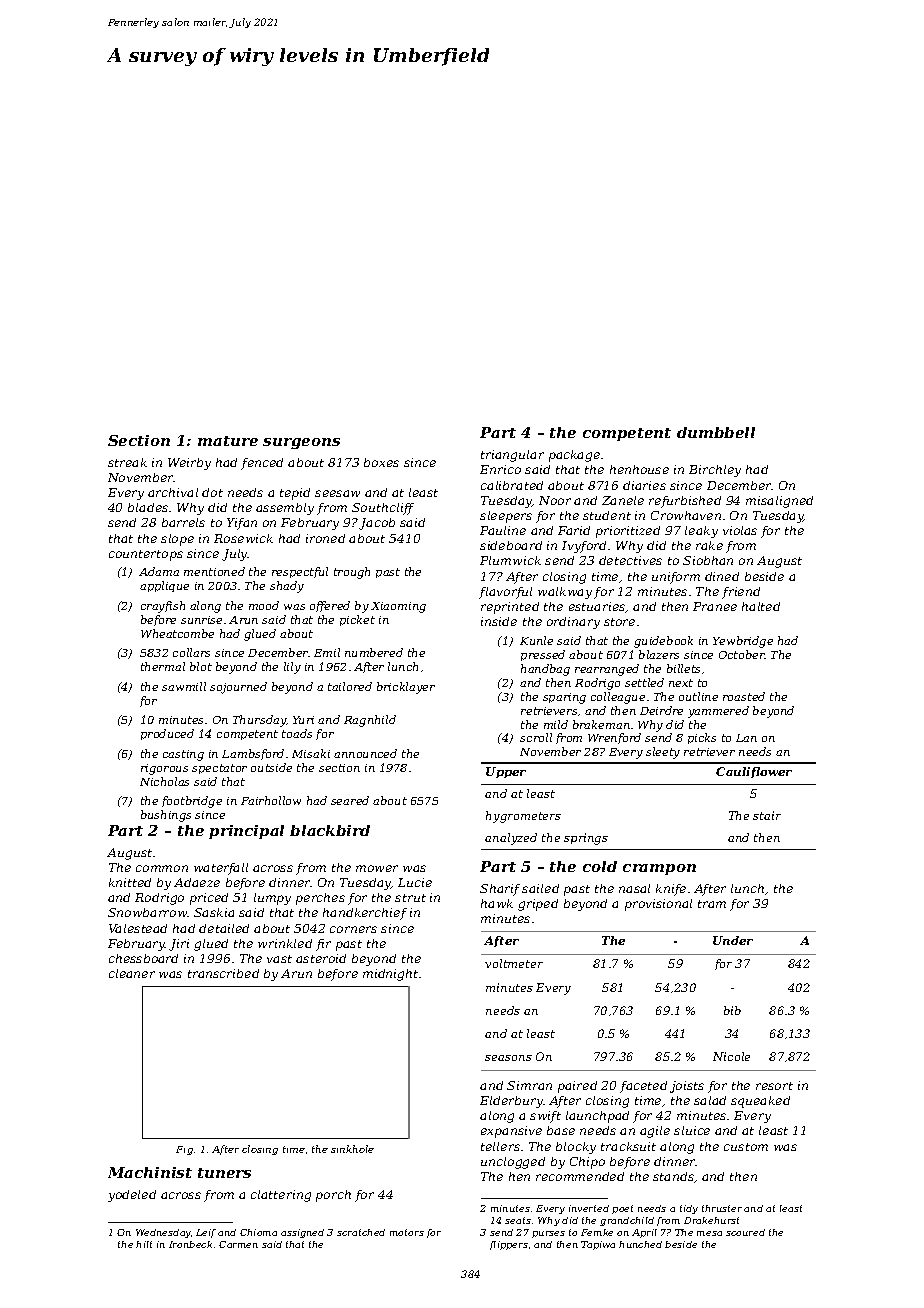  Describe the element at coordinates (779, 502) in the screenshot. I see `misaligned` at that location.
